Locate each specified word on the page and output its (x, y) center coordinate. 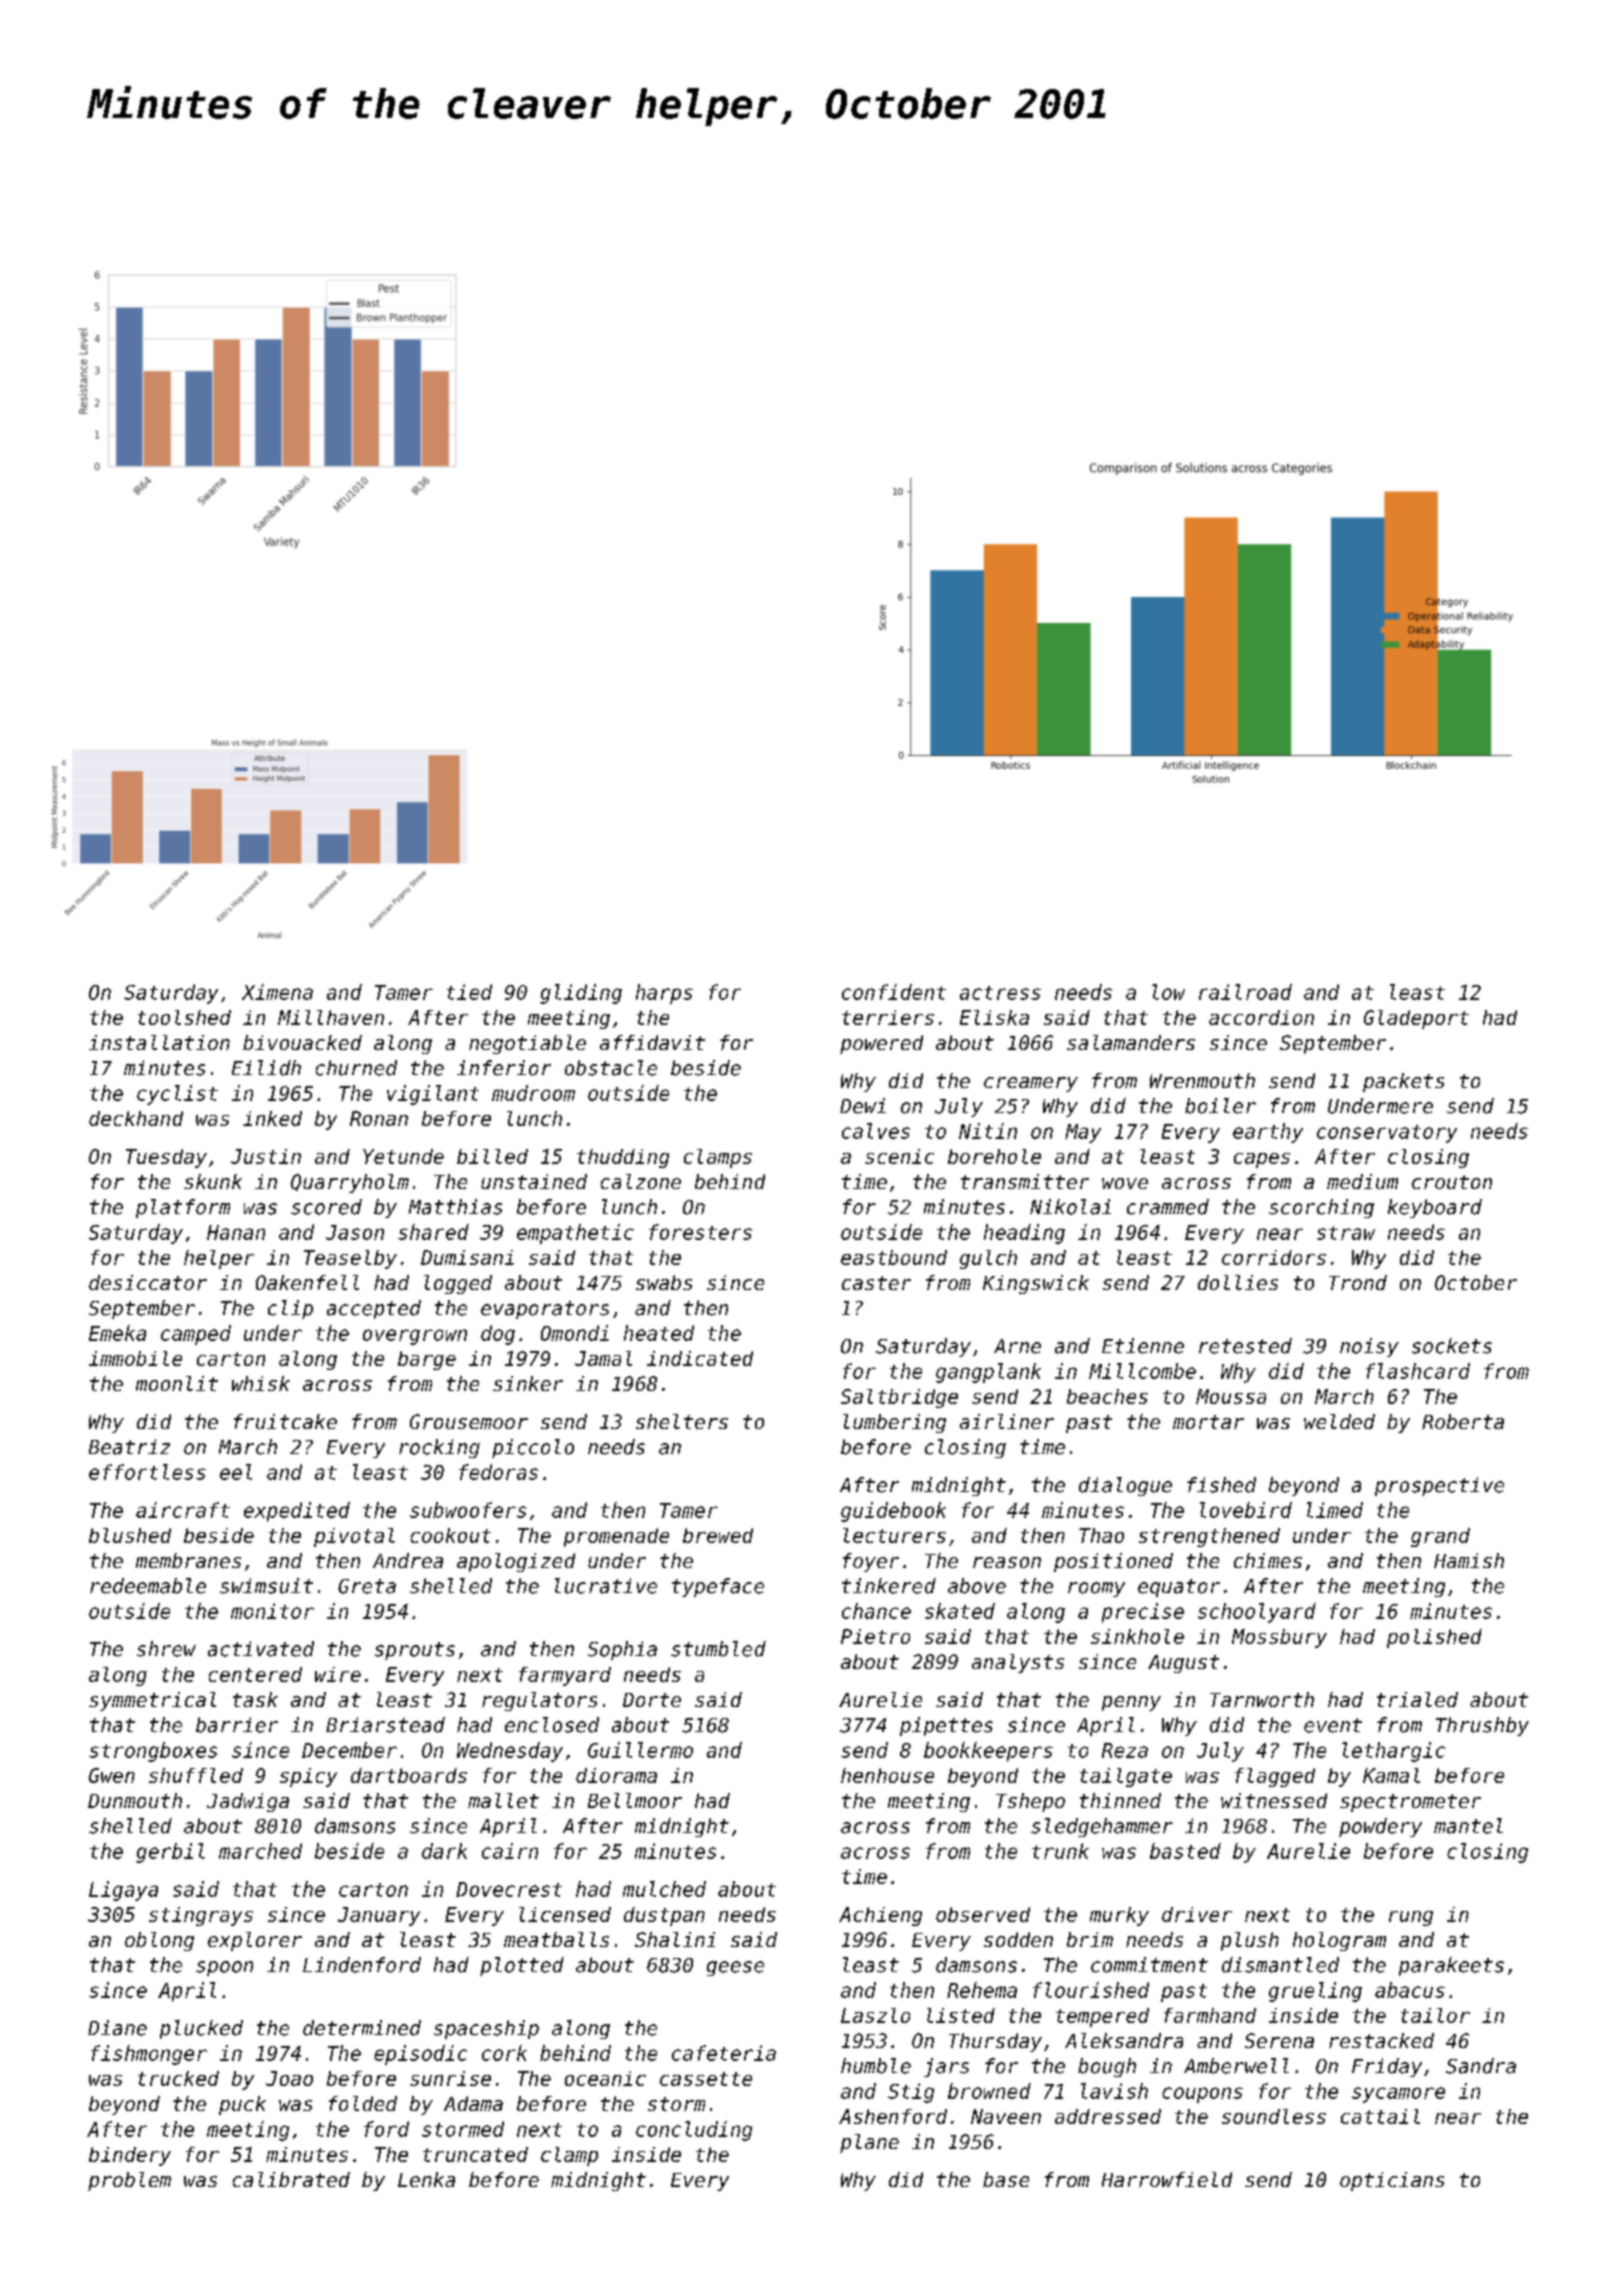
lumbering (894, 1423)
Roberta (1463, 1421)
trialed (1417, 1699)
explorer (255, 1941)
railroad (1245, 992)
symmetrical (152, 1701)
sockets (1452, 1346)
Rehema (982, 1990)
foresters (700, 1232)
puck (242, 2105)
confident (894, 992)
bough (1107, 2067)
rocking (439, 1448)
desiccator (148, 1282)
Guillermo (640, 1750)
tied (469, 992)
